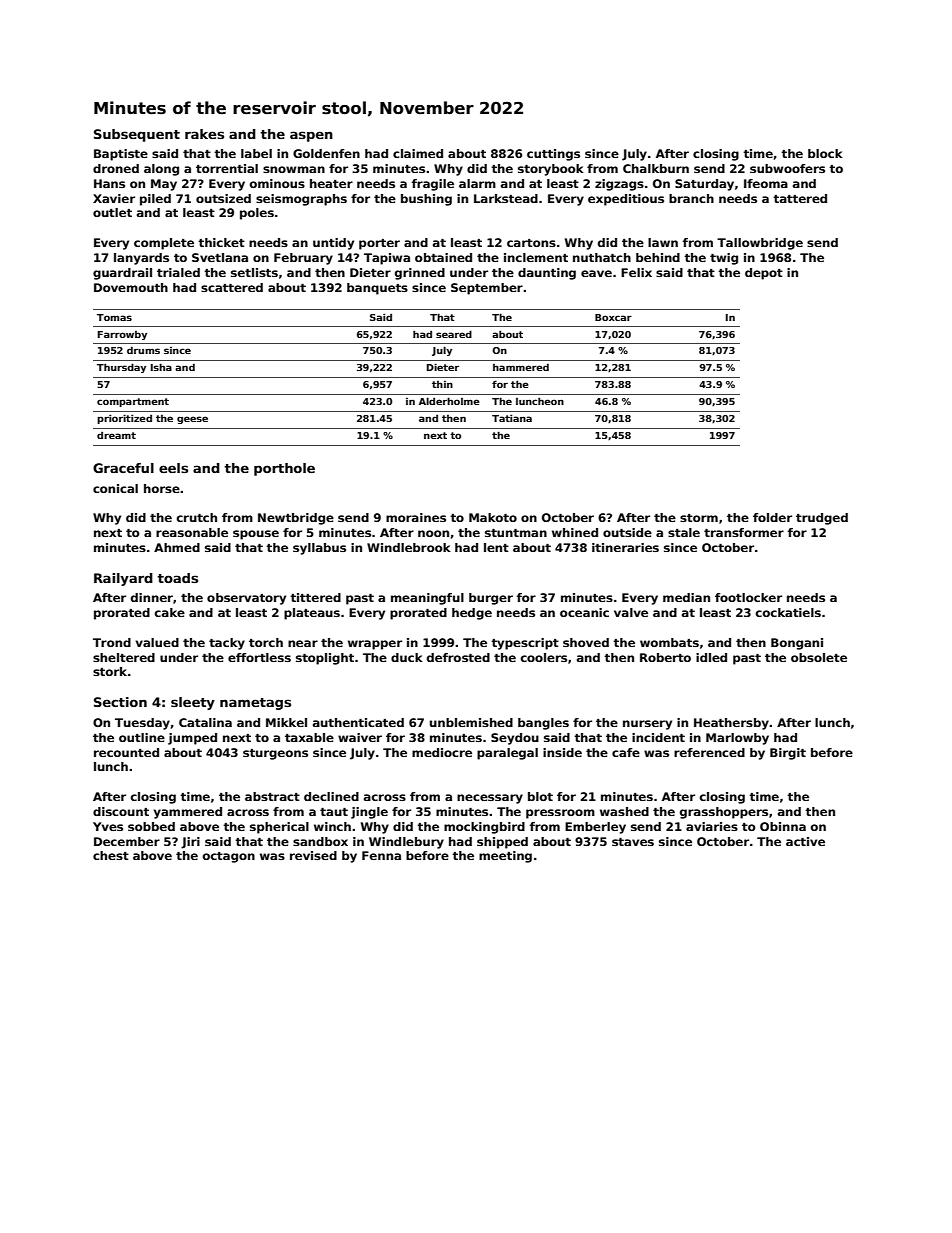 The height and width of the screenshot is (1233, 952). I want to click on jingle, so click(369, 813).
